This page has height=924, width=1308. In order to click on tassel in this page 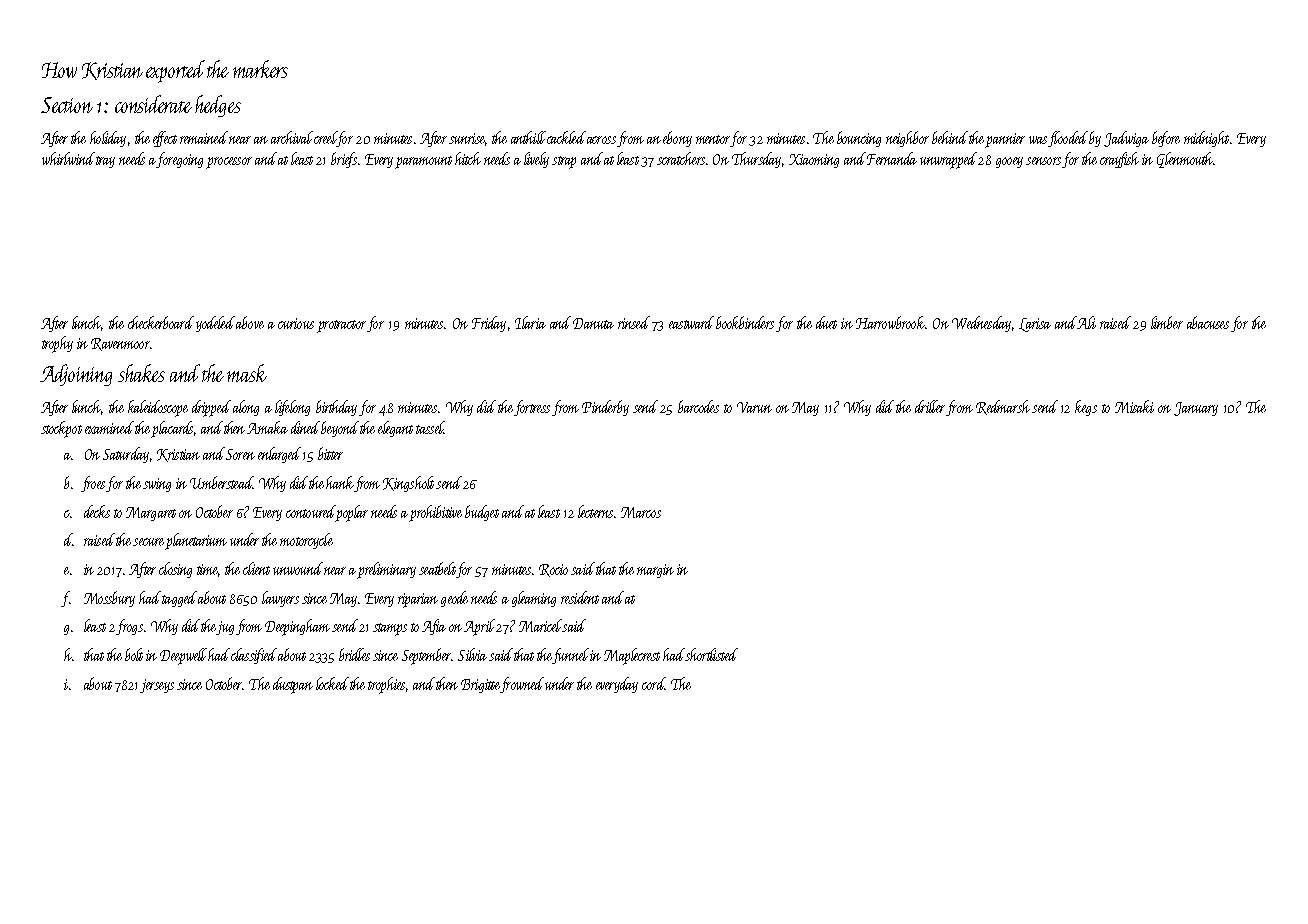, I will do `click(430, 427)`.
